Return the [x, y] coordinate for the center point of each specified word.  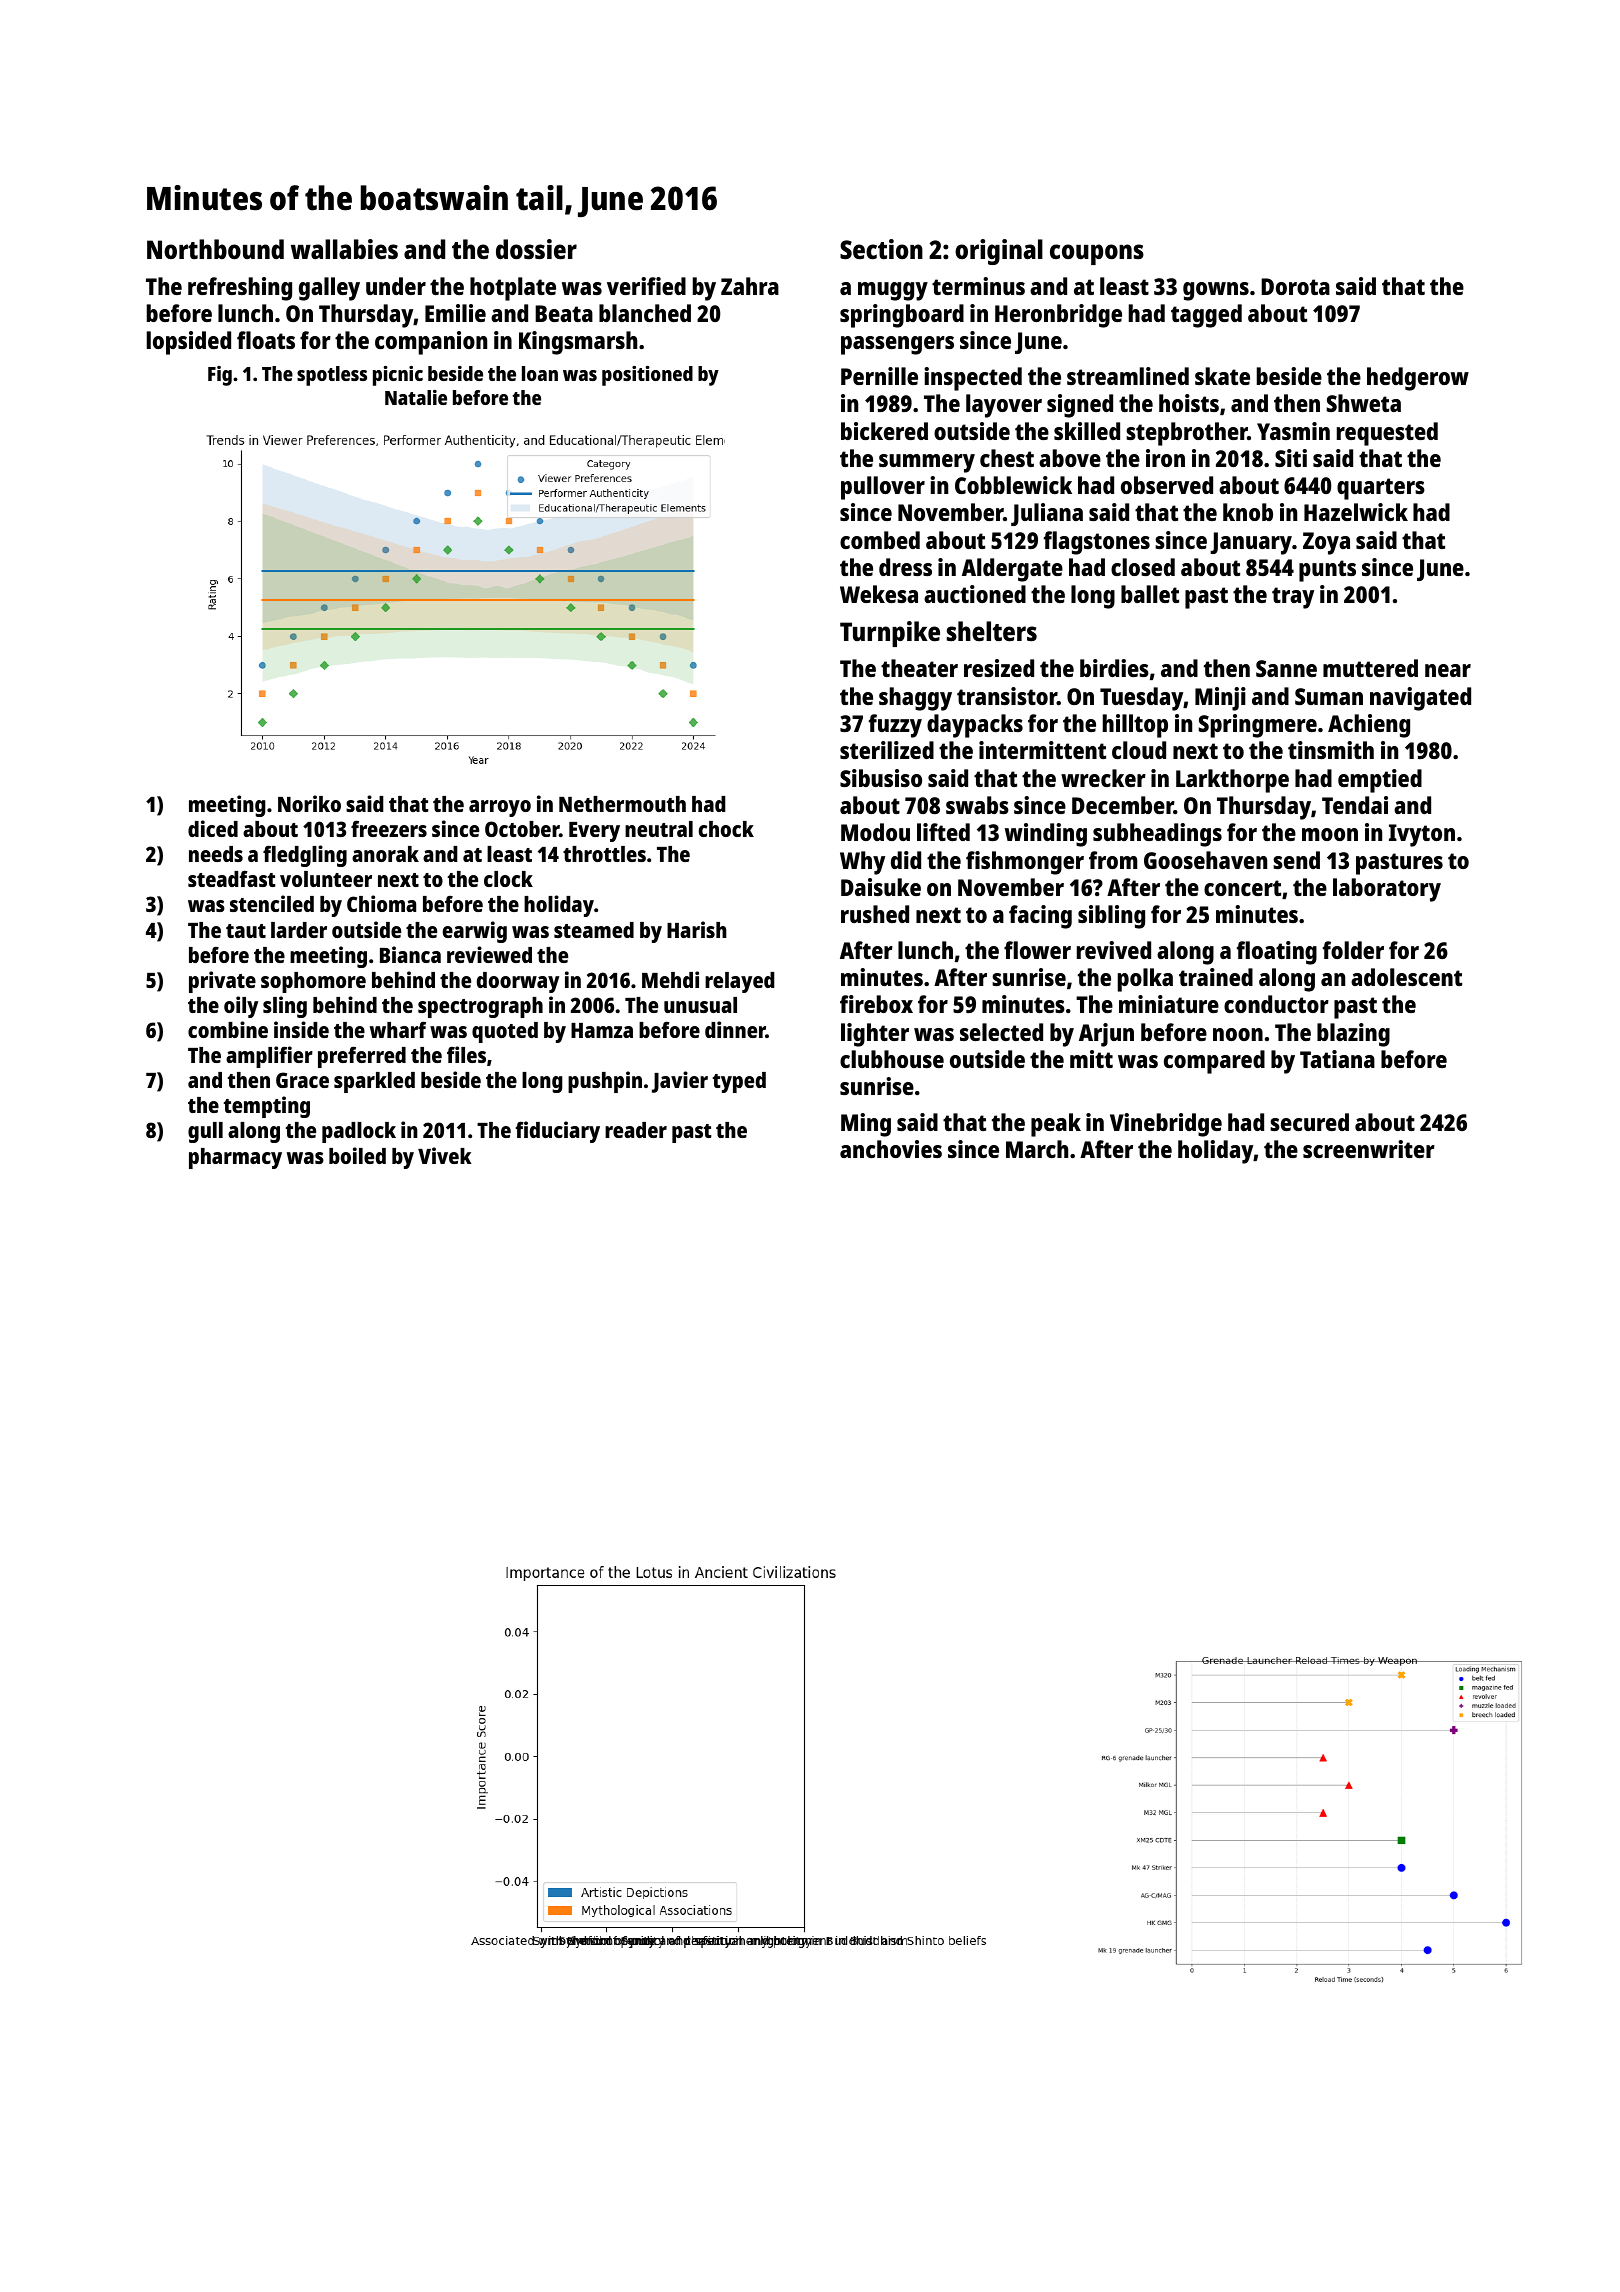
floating [1277, 953]
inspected [973, 379]
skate [1222, 376]
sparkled [374, 1082]
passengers [897, 345]
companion [431, 343]
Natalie [416, 397]
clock [508, 879]
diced [213, 828]
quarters [1381, 489]
